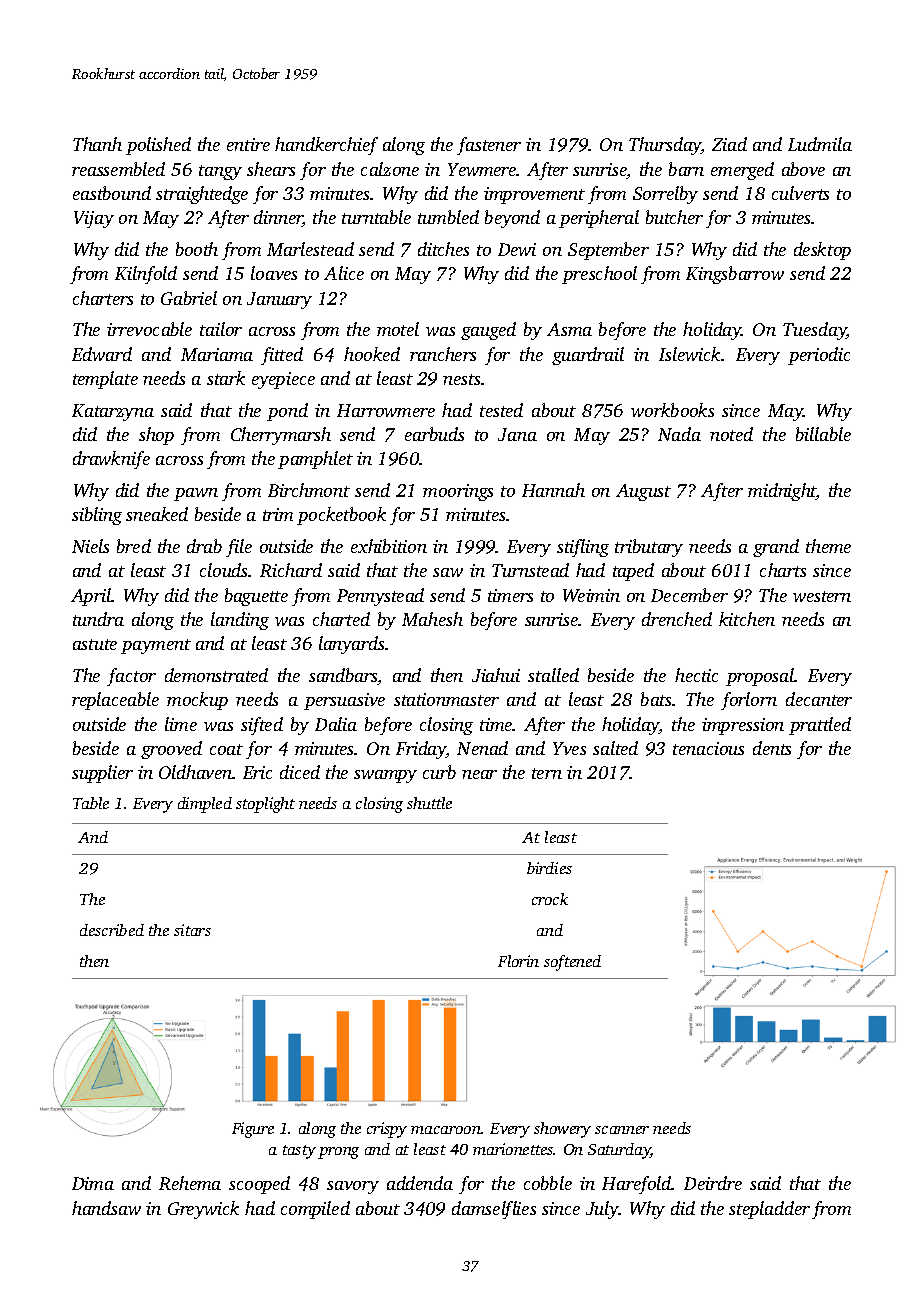  I want to click on shuttle, so click(429, 803).
